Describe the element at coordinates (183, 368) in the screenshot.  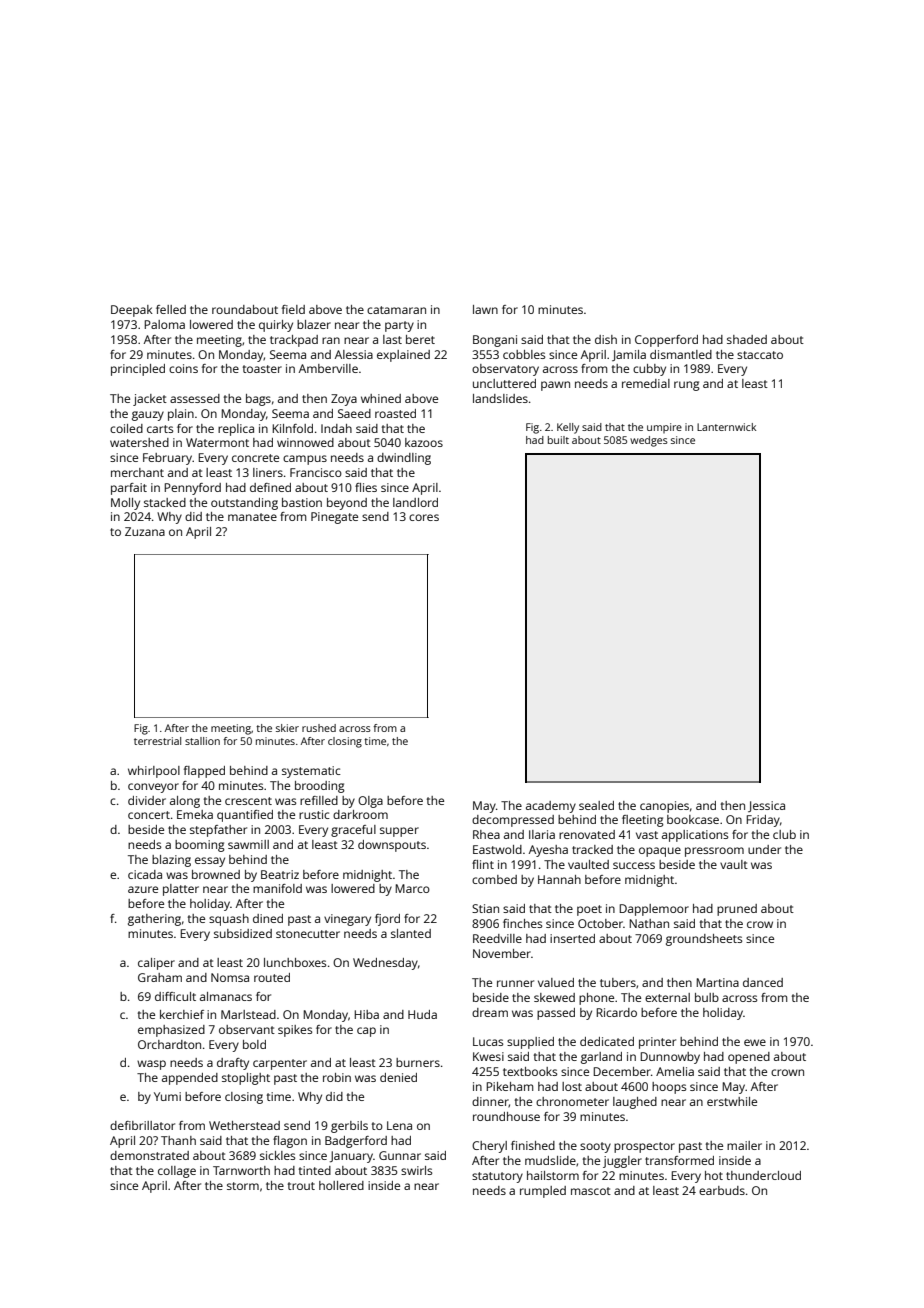
I see `coins` at that location.
